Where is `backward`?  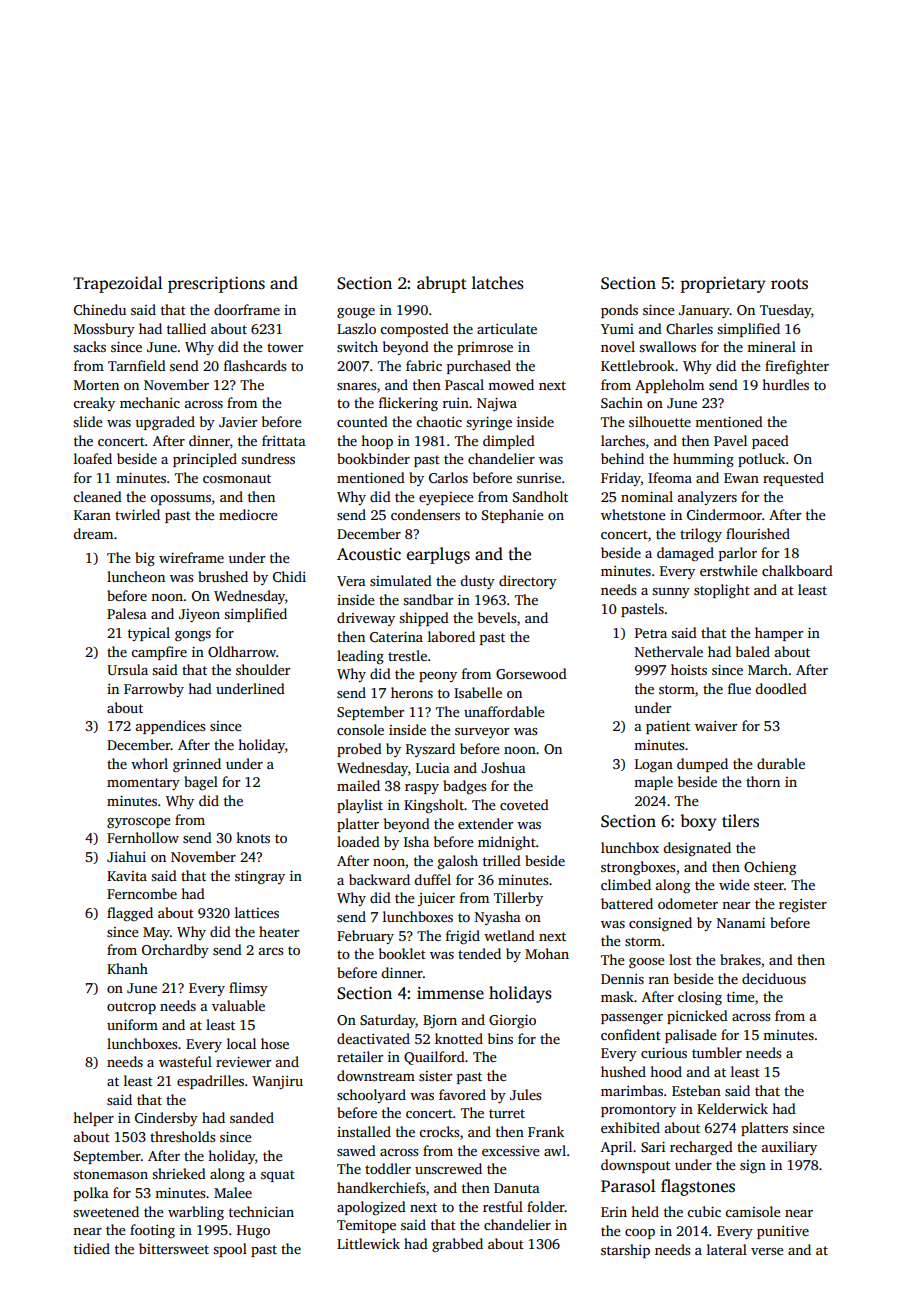
backward is located at coordinates (379, 879).
